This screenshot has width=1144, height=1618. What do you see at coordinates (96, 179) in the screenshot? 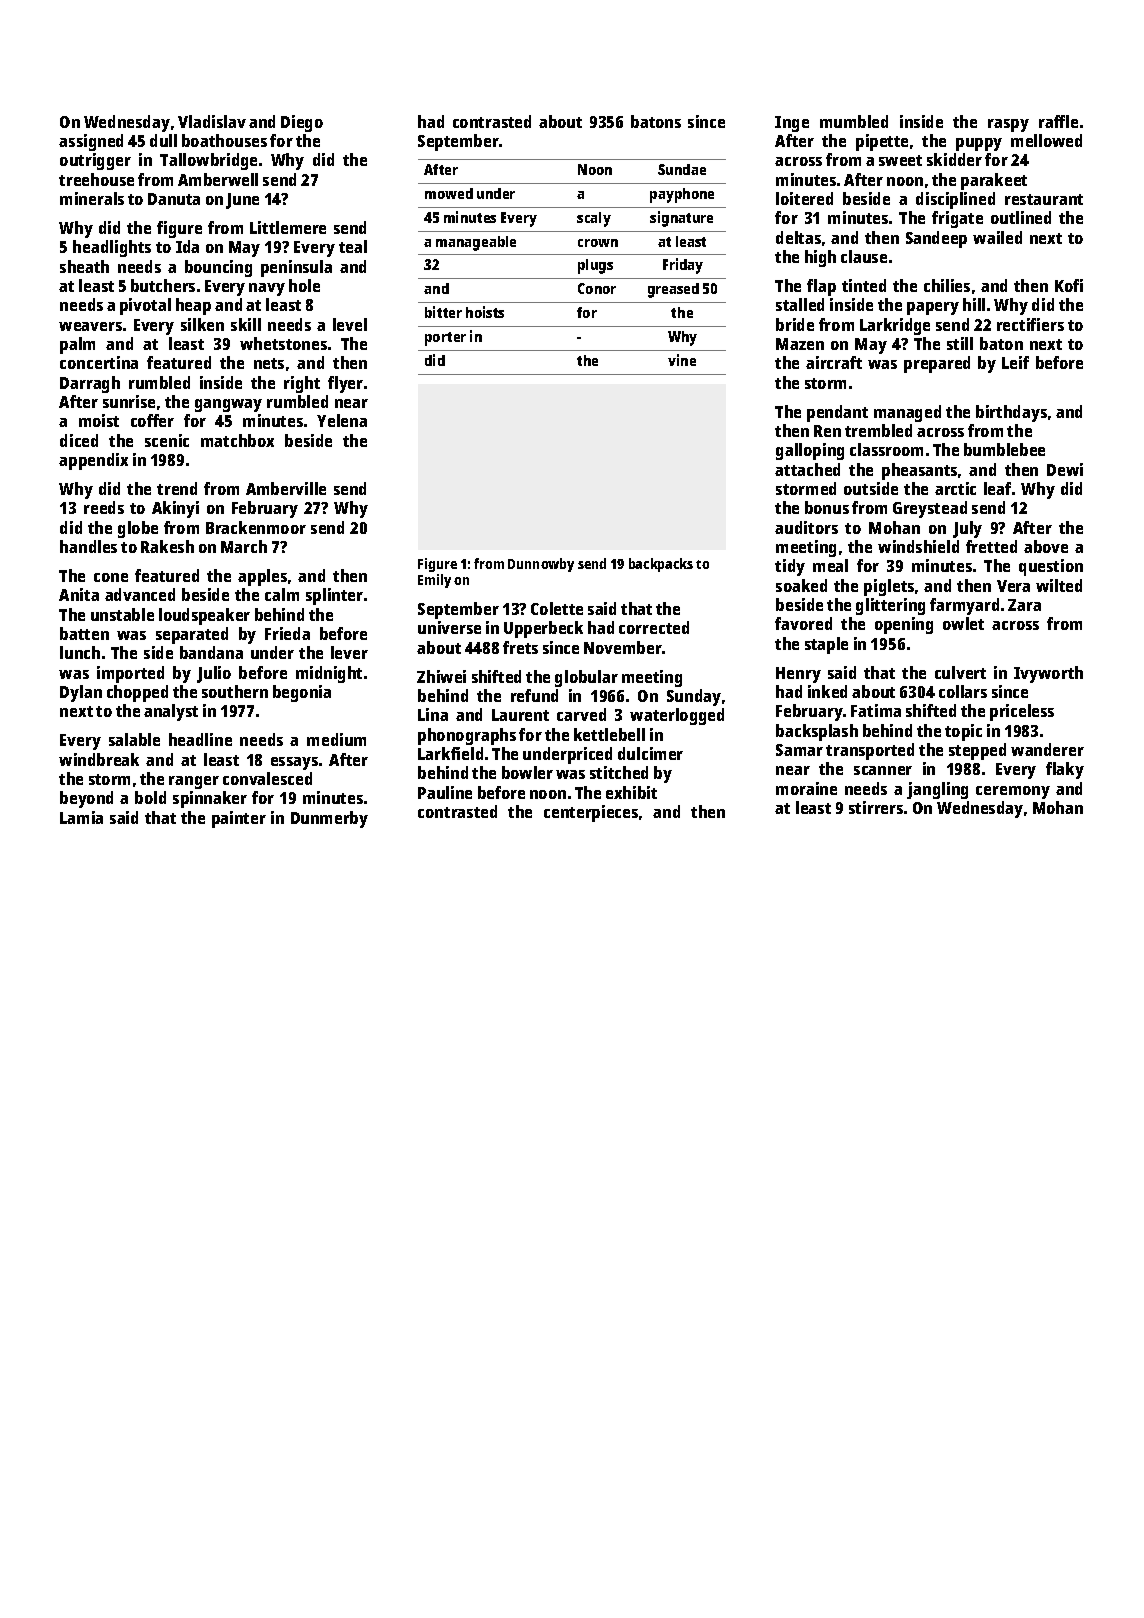
I see `treehouse` at bounding box center [96, 179].
